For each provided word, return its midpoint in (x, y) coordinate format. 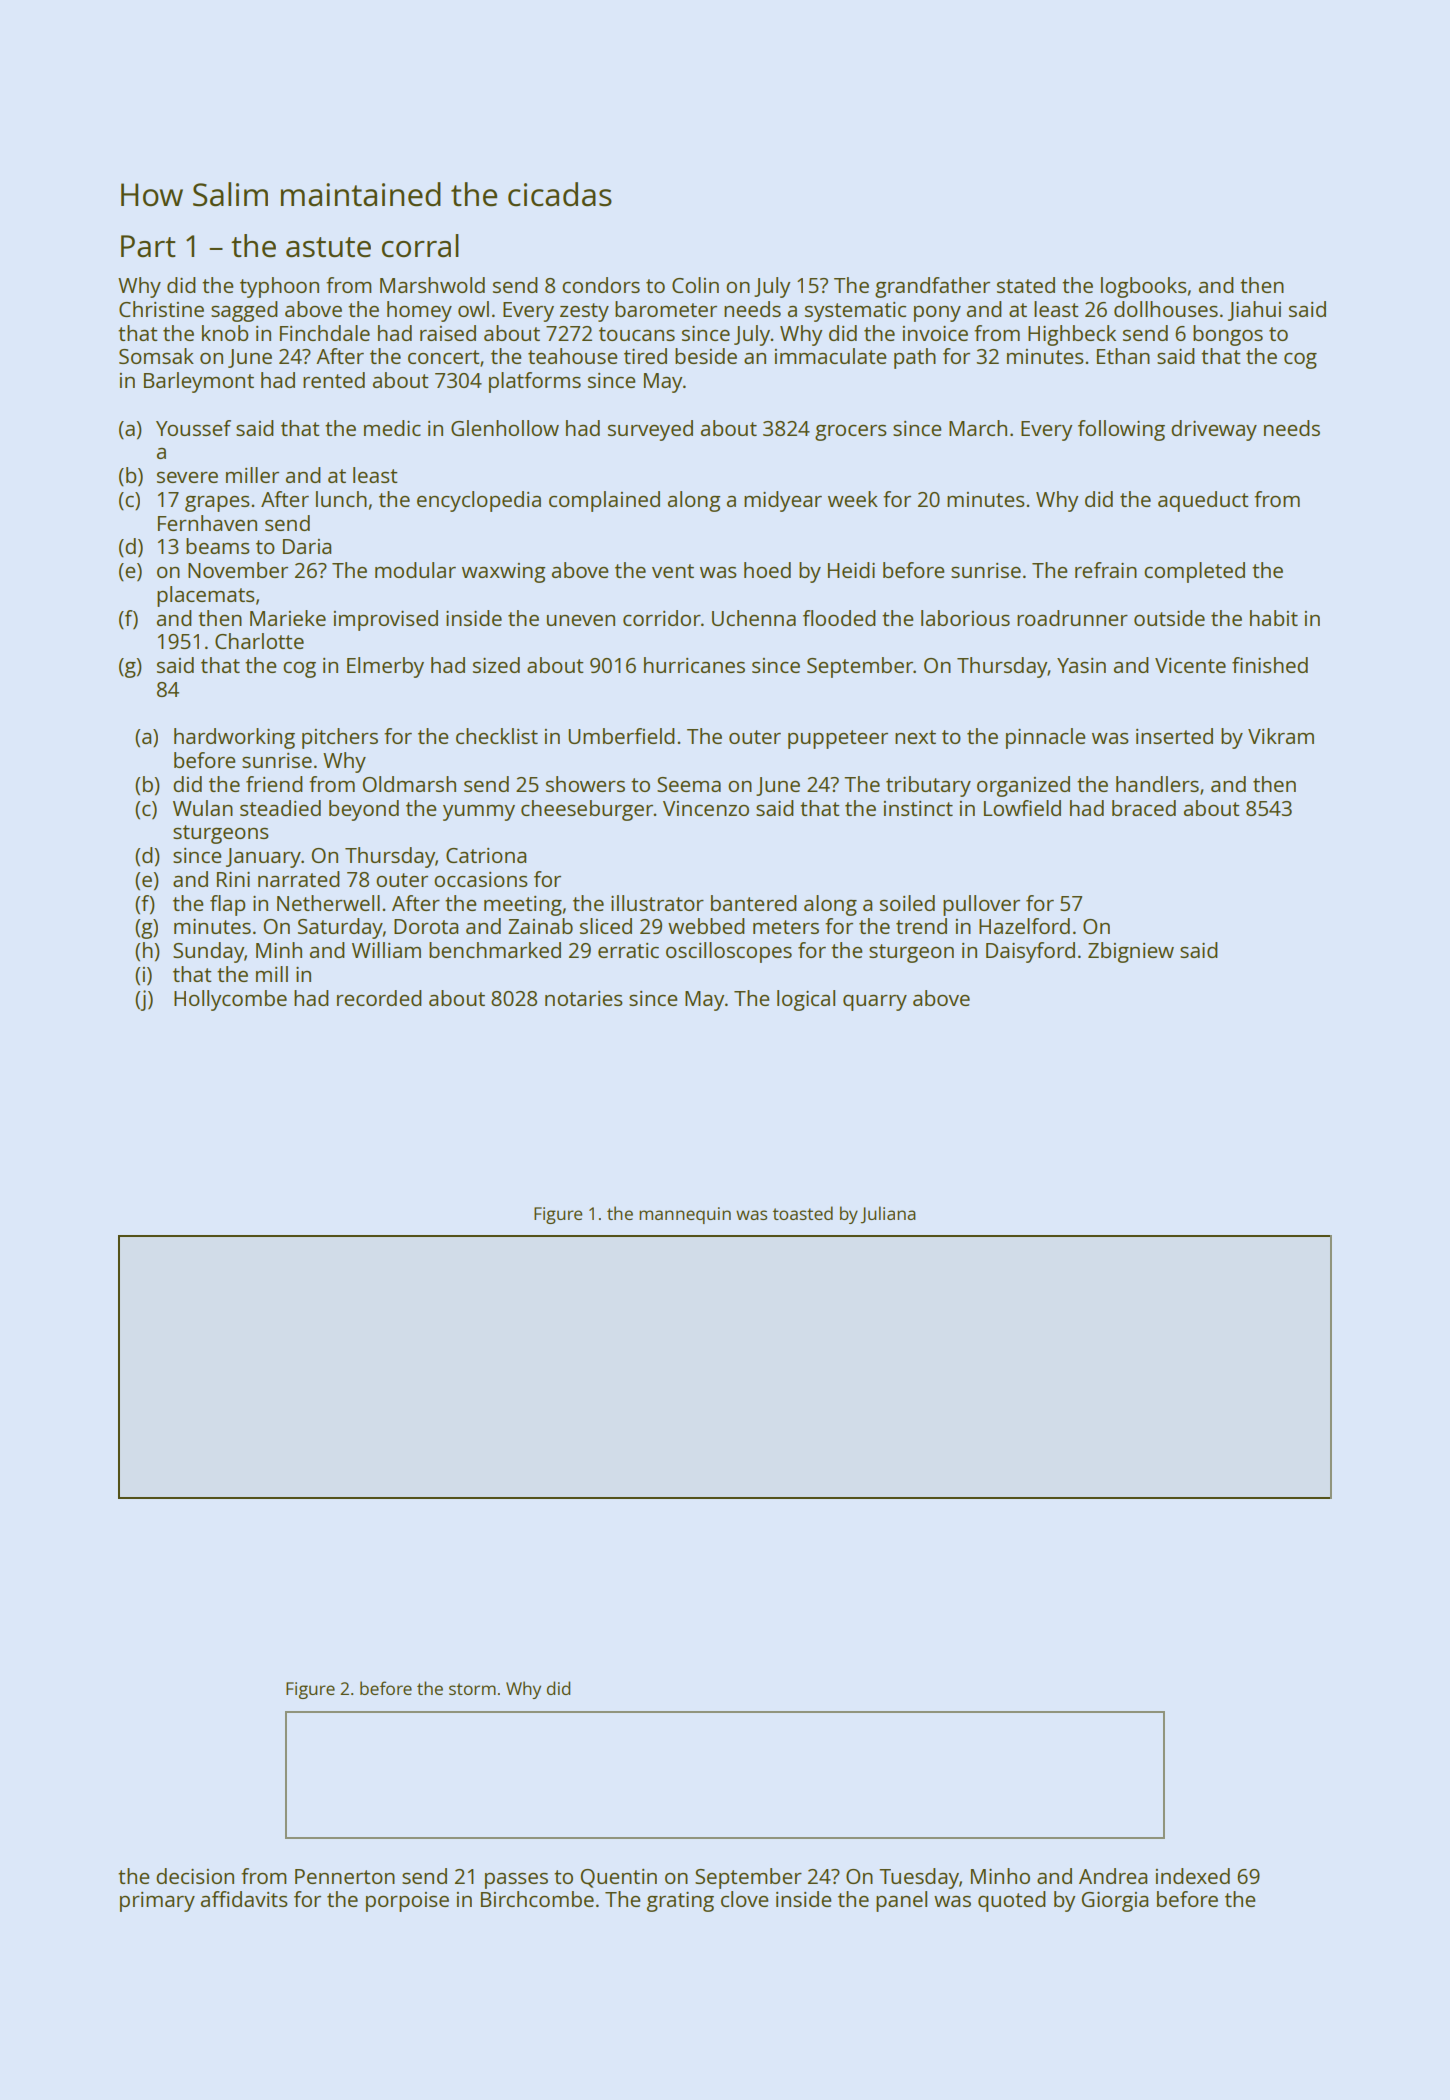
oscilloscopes (729, 952)
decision (195, 1876)
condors (601, 285)
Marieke (288, 618)
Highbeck (1072, 335)
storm (472, 1689)
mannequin (685, 1215)
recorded (379, 998)
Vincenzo (706, 808)
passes (516, 1881)
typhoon (279, 287)
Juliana (887, 1215)
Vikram (1281, 736)
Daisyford (1030, 952)
